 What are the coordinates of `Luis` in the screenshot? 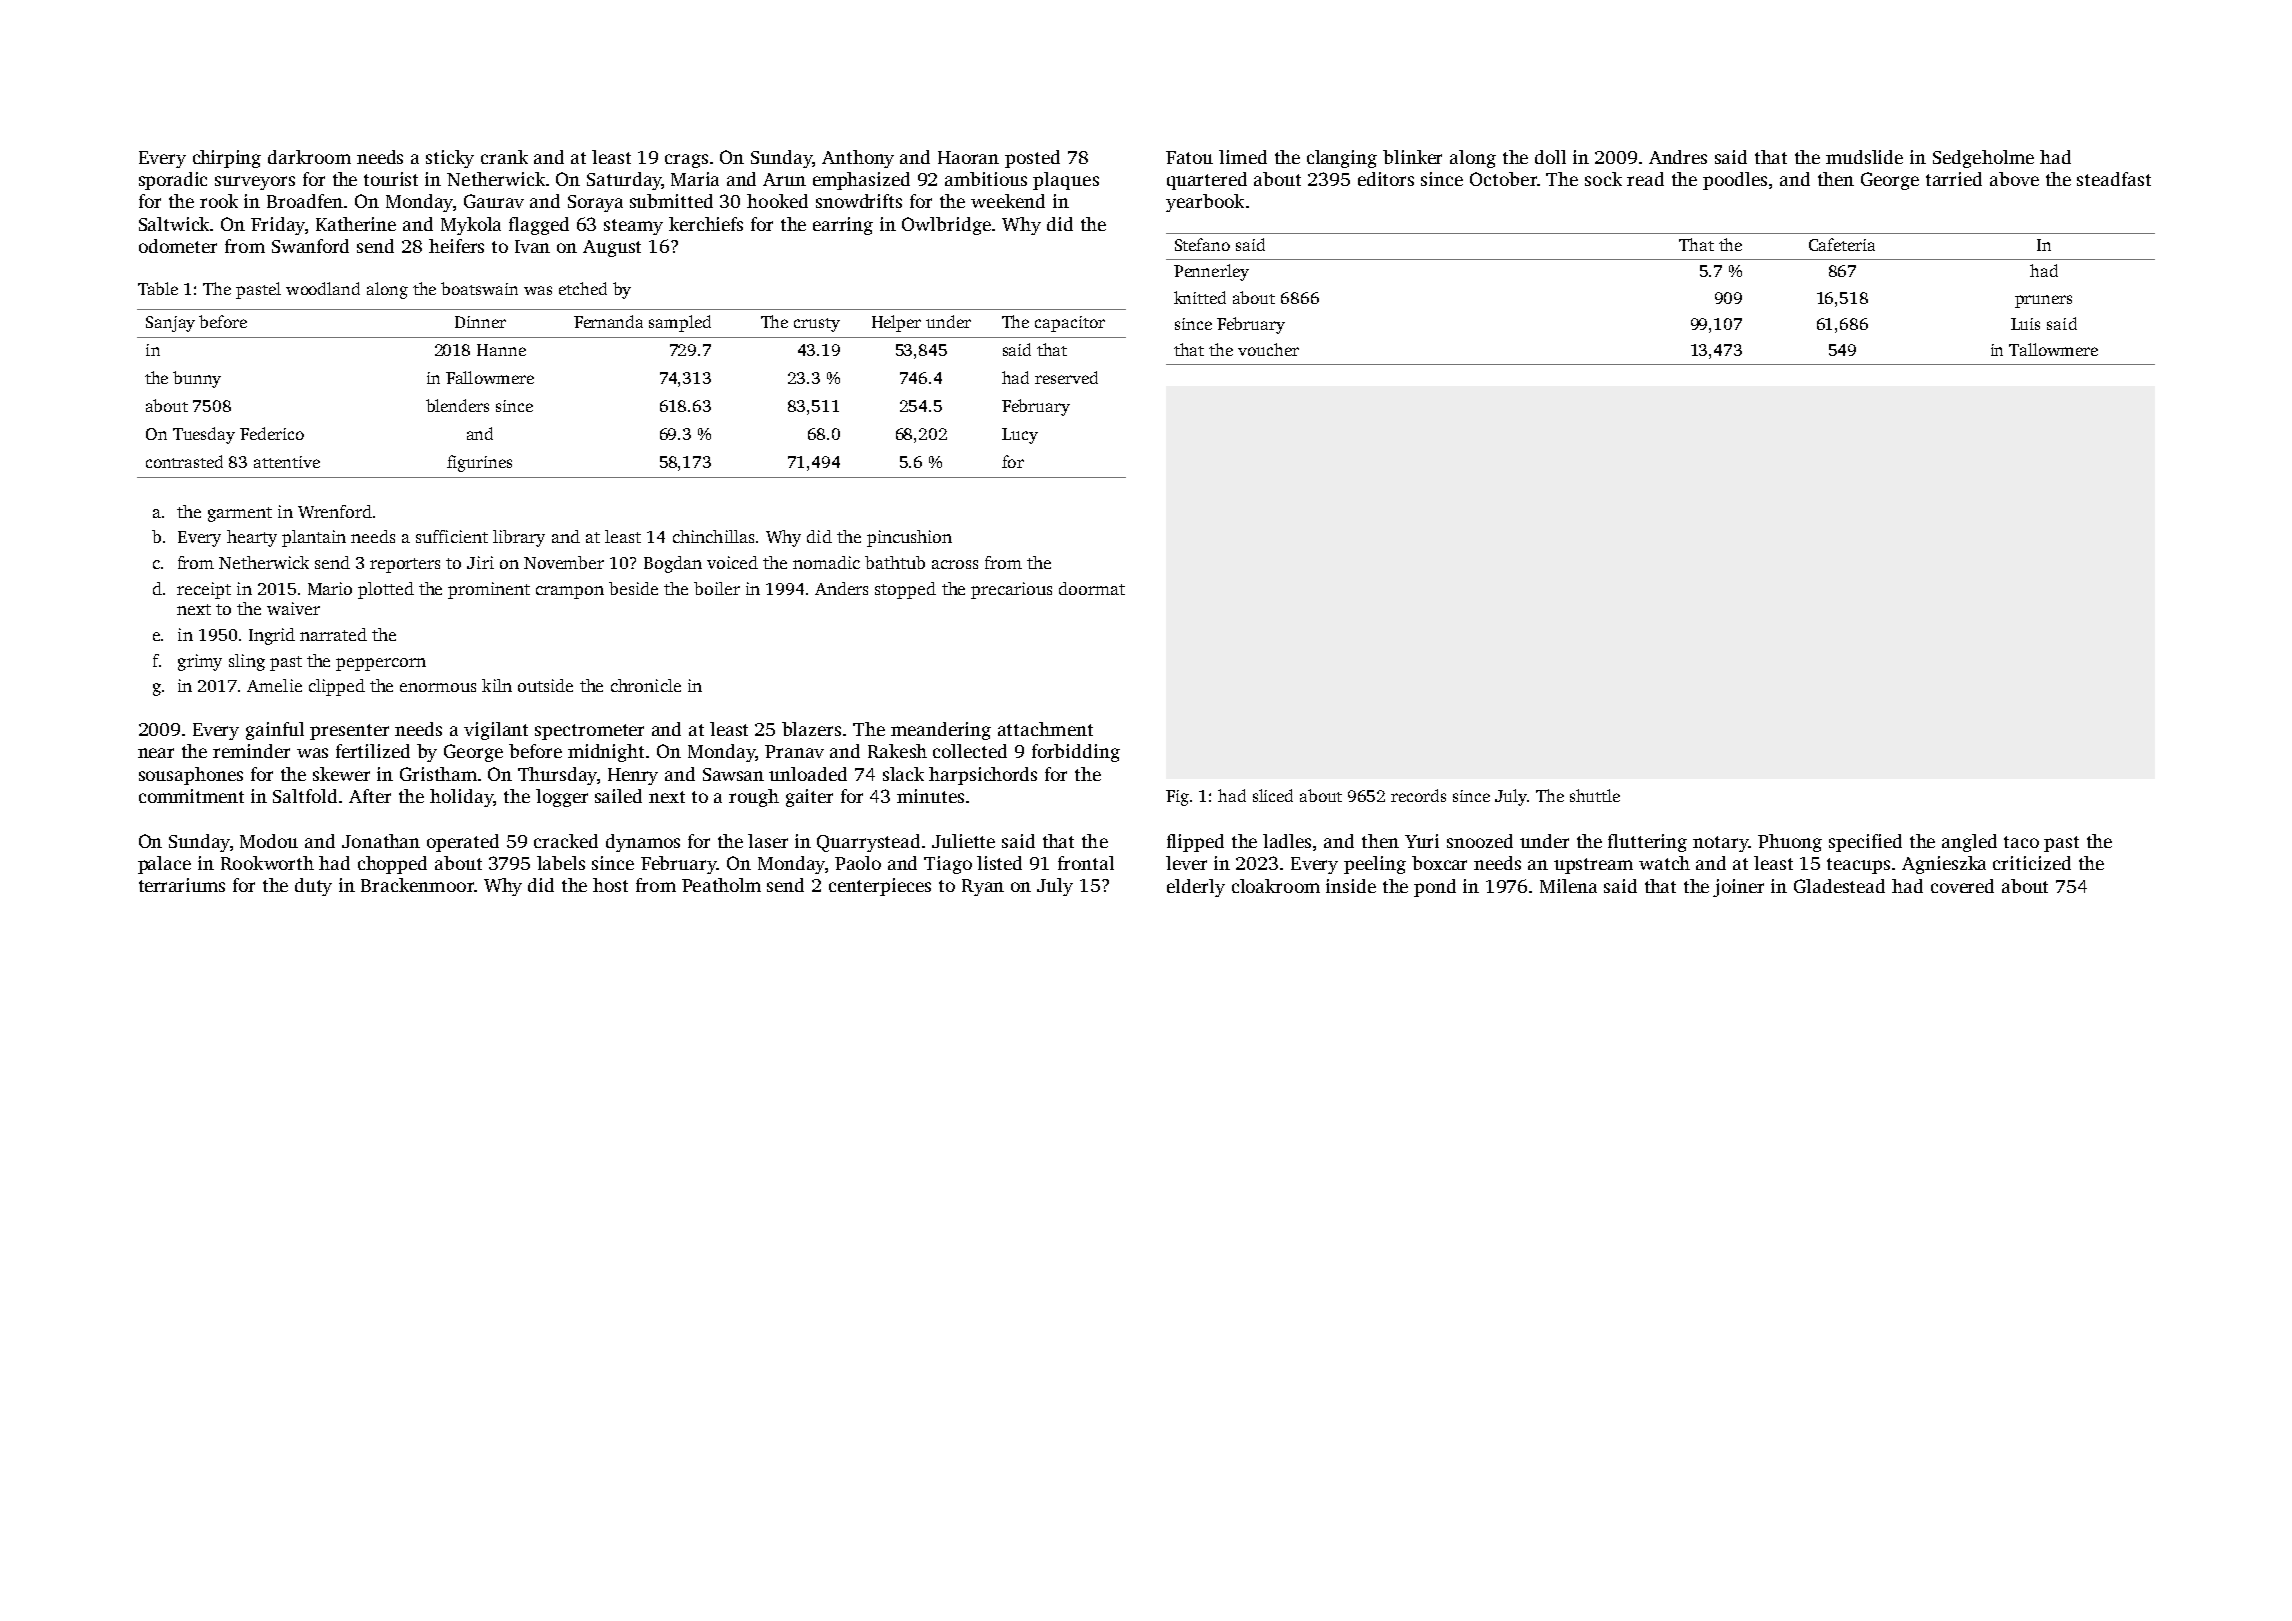 It's located at (2025, 324).
